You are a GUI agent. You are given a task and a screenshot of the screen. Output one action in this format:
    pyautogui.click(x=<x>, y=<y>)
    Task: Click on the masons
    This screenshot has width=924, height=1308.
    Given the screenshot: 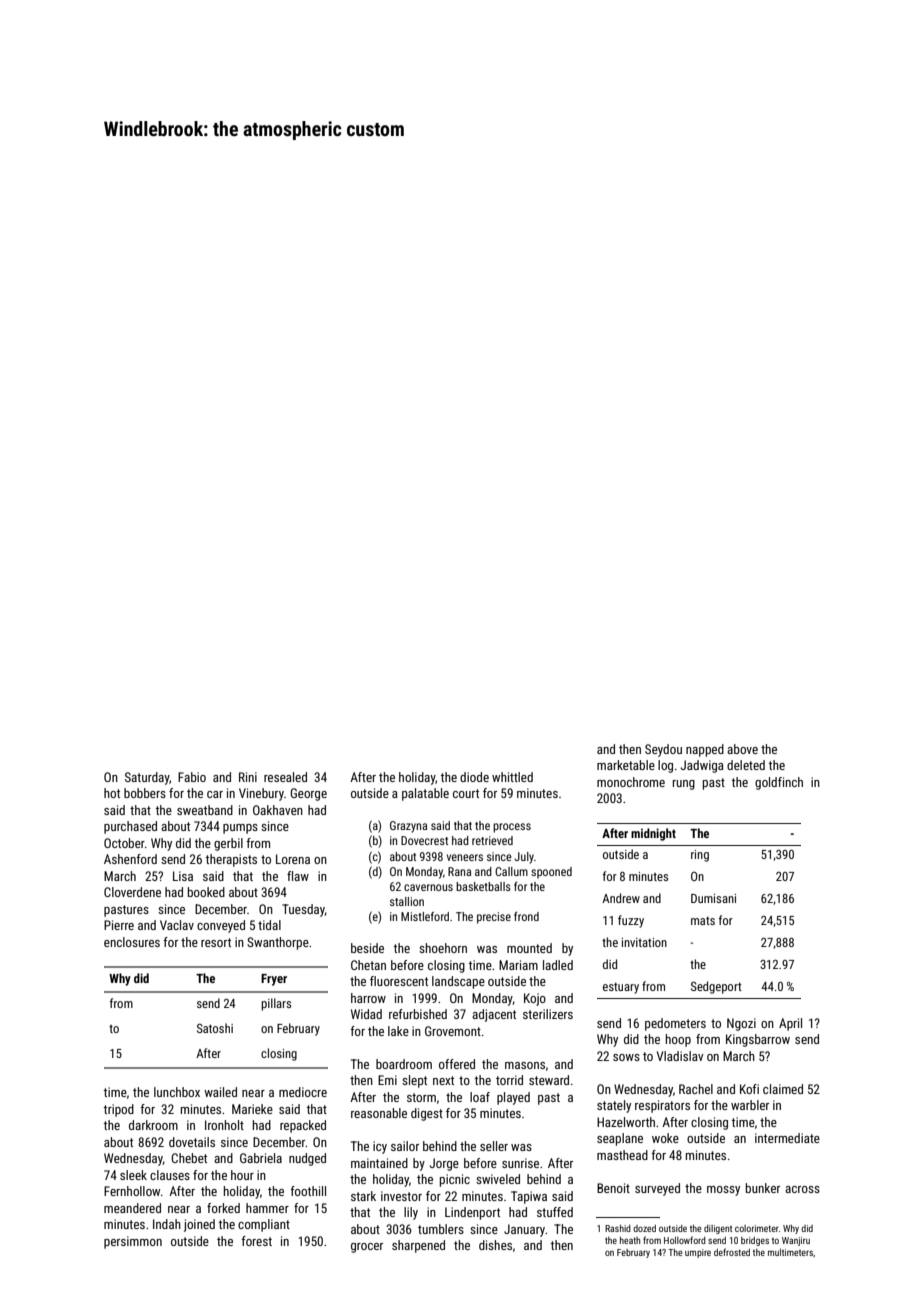 What is the action you would take?
    pyautogui.click(x=525, y=1065)
